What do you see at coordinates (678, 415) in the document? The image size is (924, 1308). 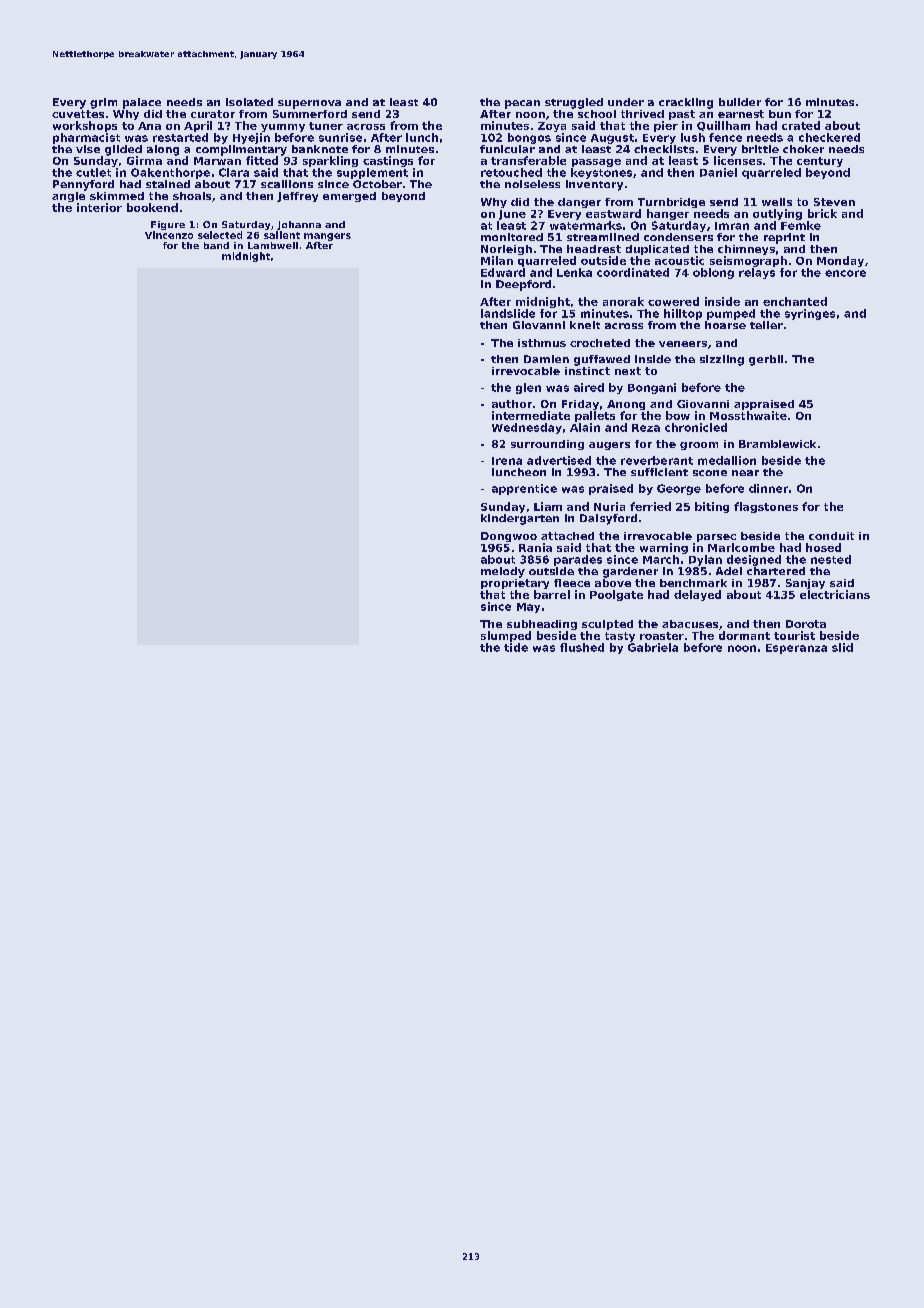 I see `bow` at bounding box center [678, 415].
